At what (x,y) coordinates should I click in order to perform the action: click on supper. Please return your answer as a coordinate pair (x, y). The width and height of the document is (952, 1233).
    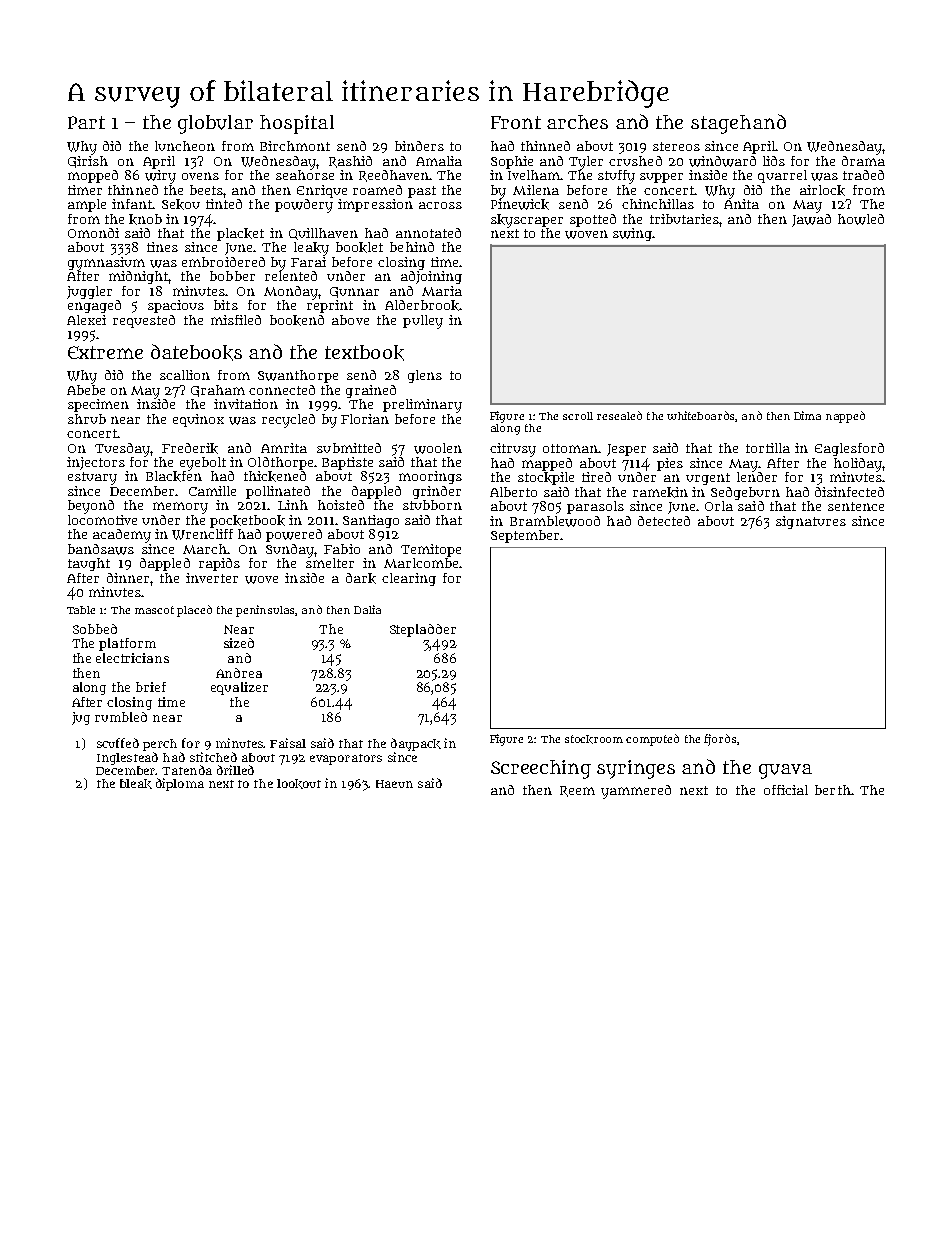
    Looking at the image, I should click on (661, 178).
